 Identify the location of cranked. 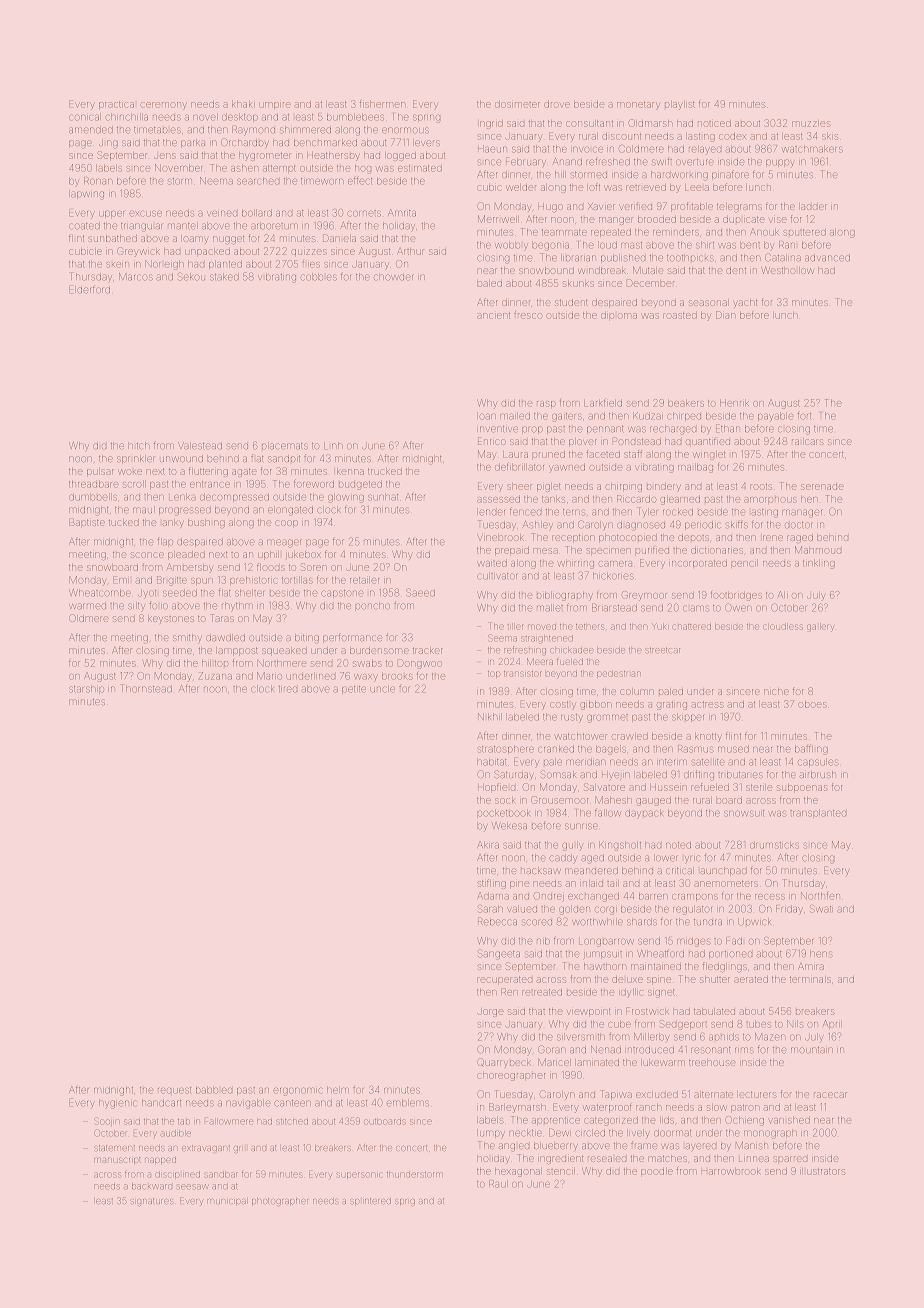
(556, 750).
